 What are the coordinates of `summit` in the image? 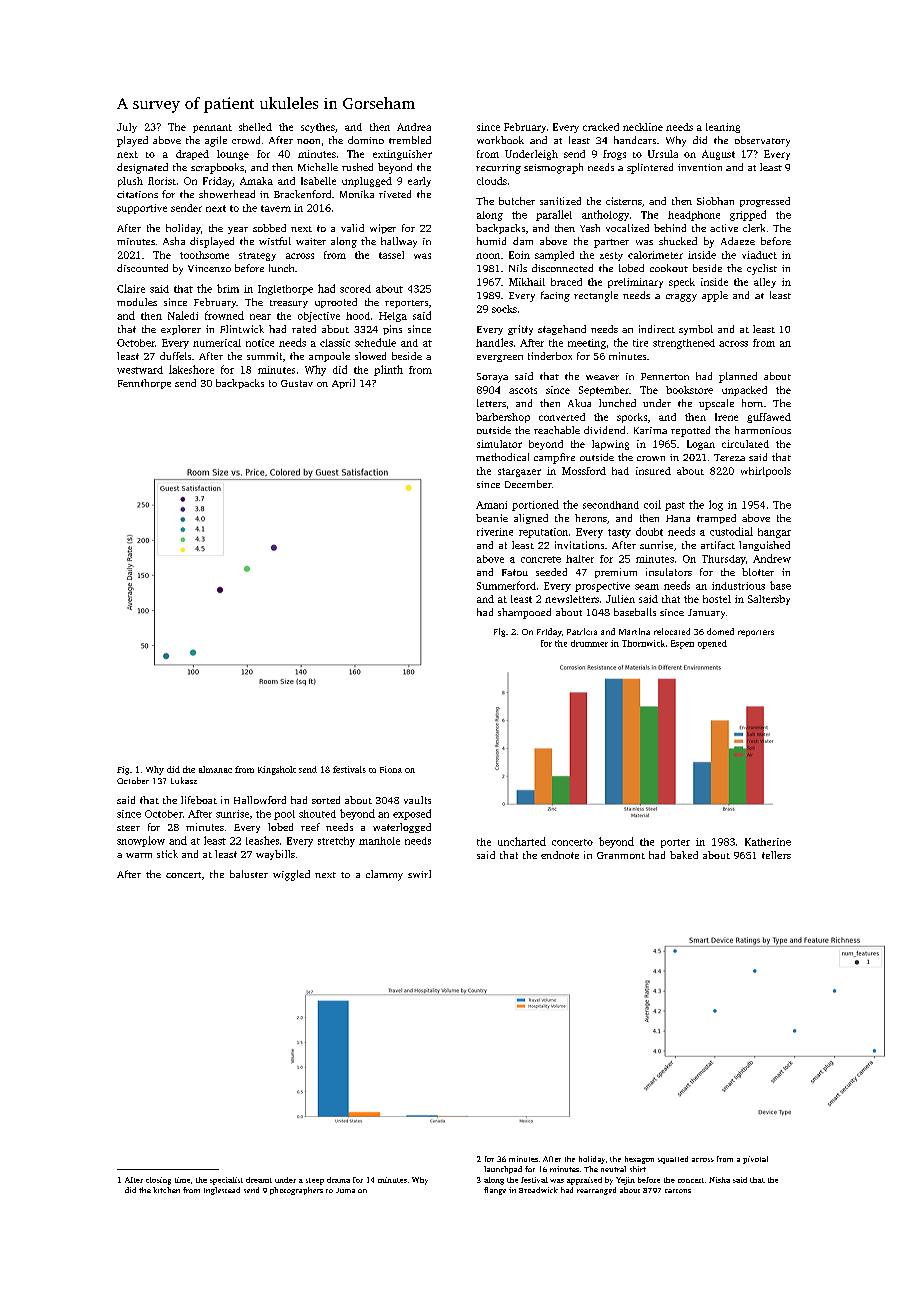 It's located at (264, 356).
